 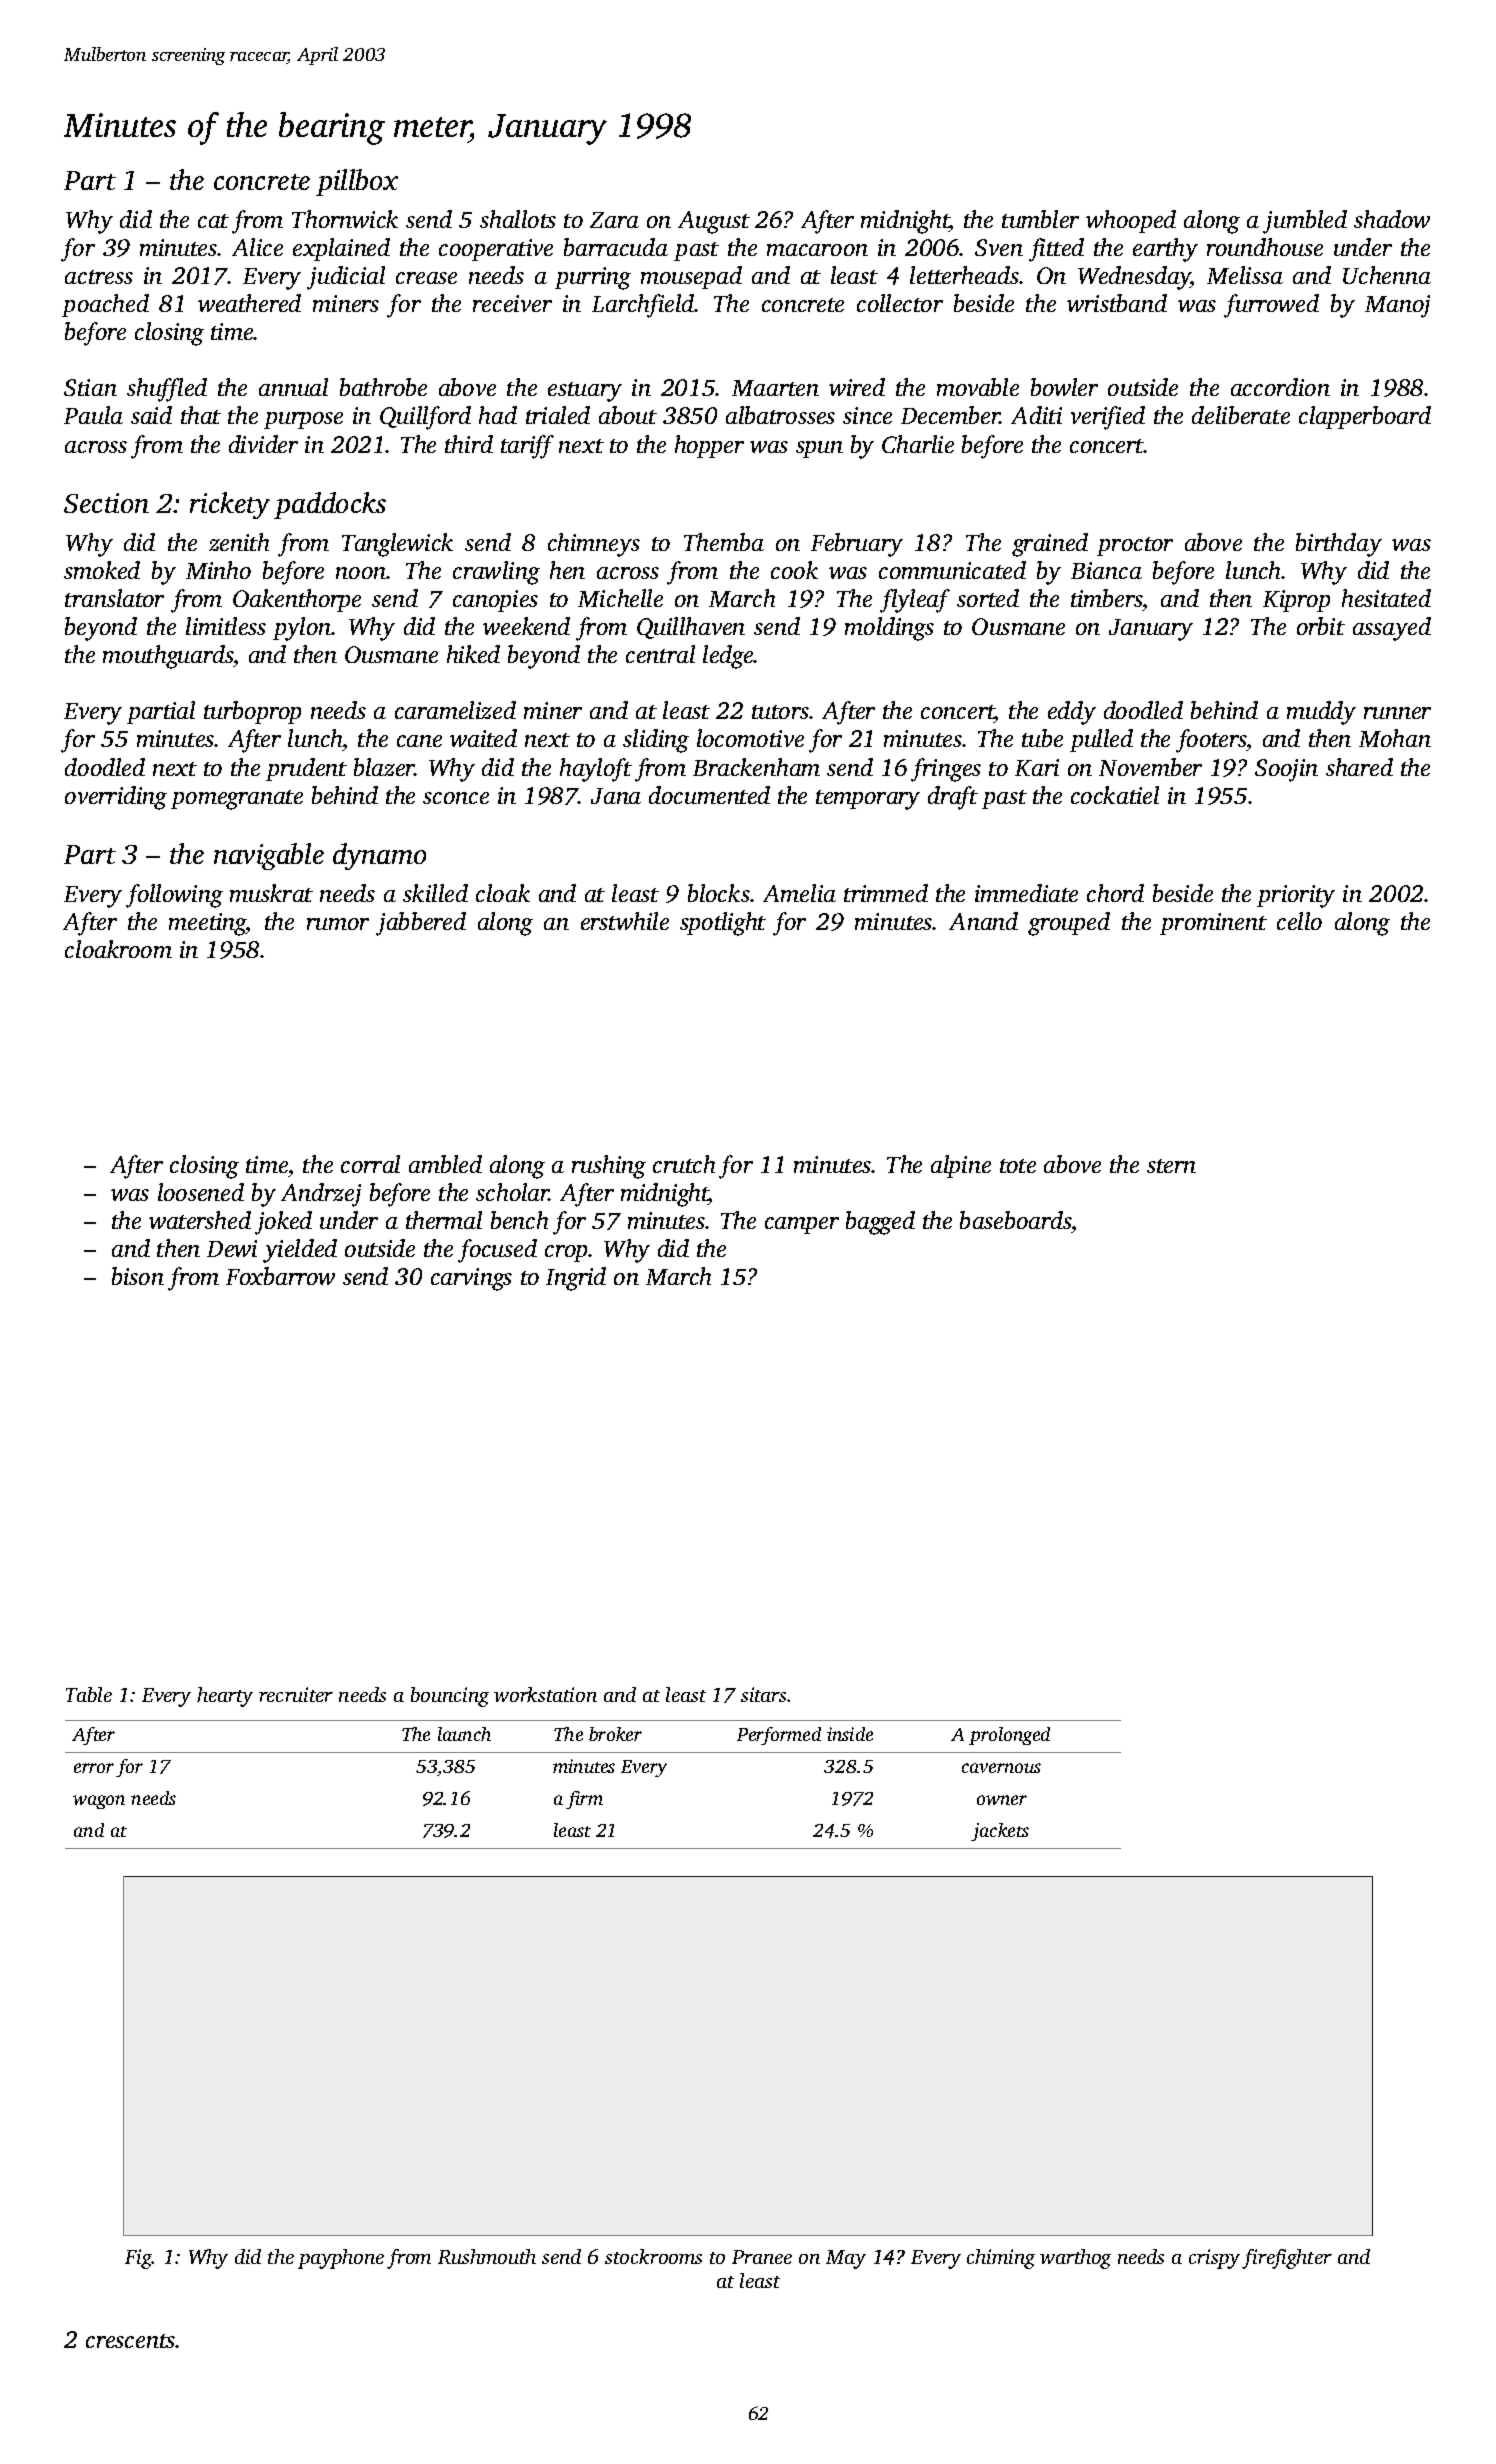 What do you see at coordinates (709, 446) in the screenshot?
I see `hopper` at bounding box center [709, 446].
